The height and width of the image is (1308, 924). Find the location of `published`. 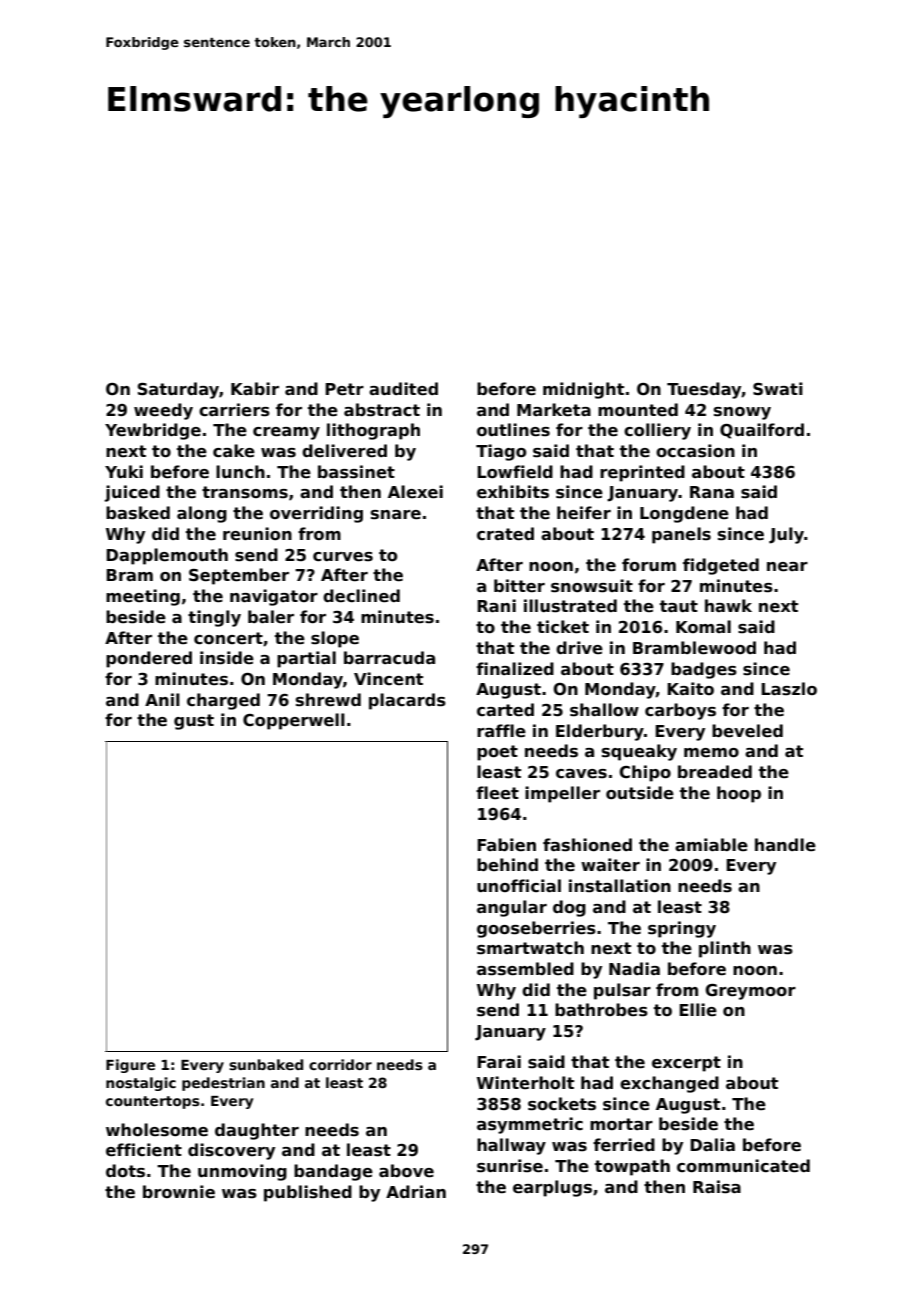

published is located at coordinates (308, 1193).
